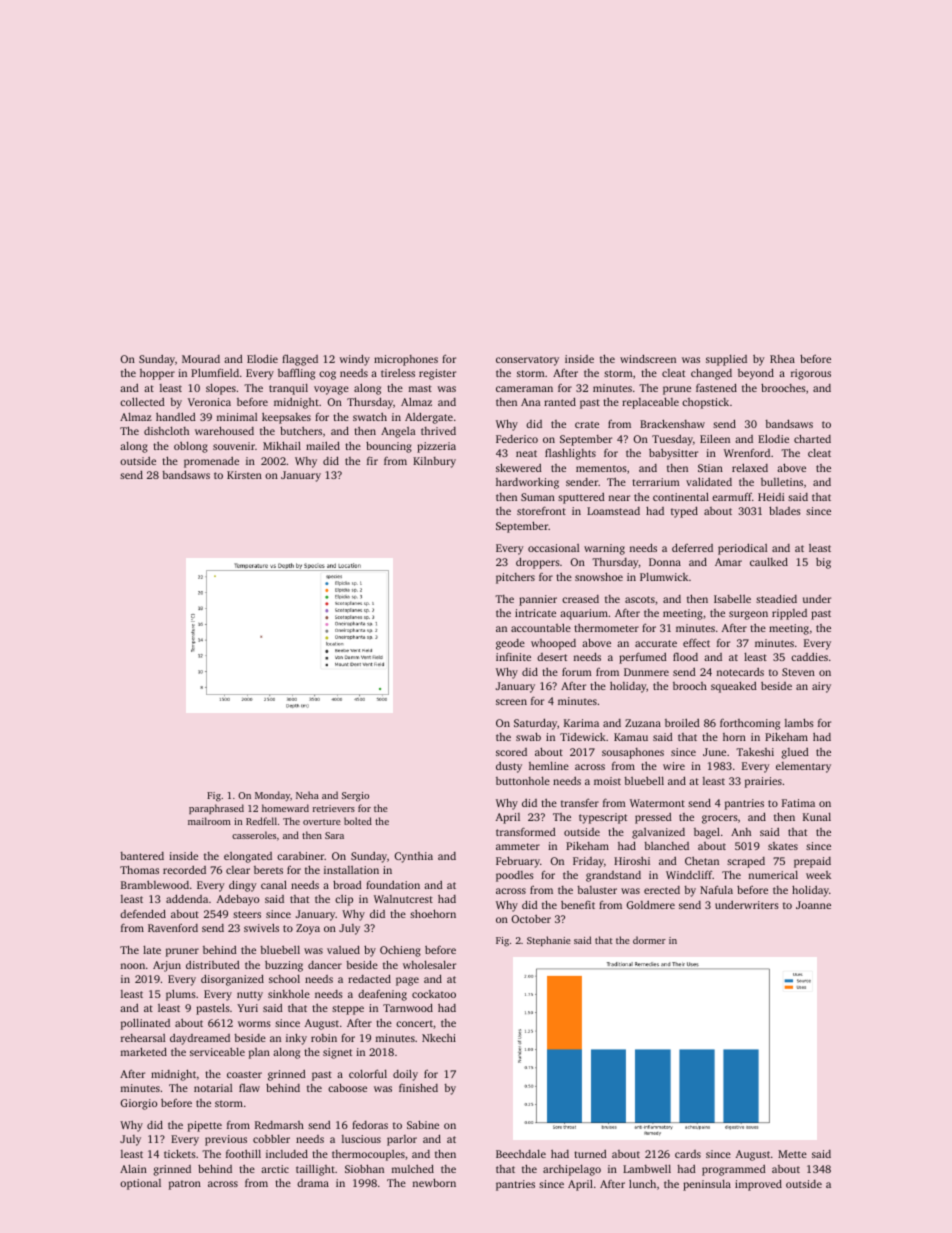 Image resolution: width=952 pixels, height=1233 pixels. What do you see at coordinates (728, 562) in the page?
I see `Amar` at bounding box center [728, 562].
